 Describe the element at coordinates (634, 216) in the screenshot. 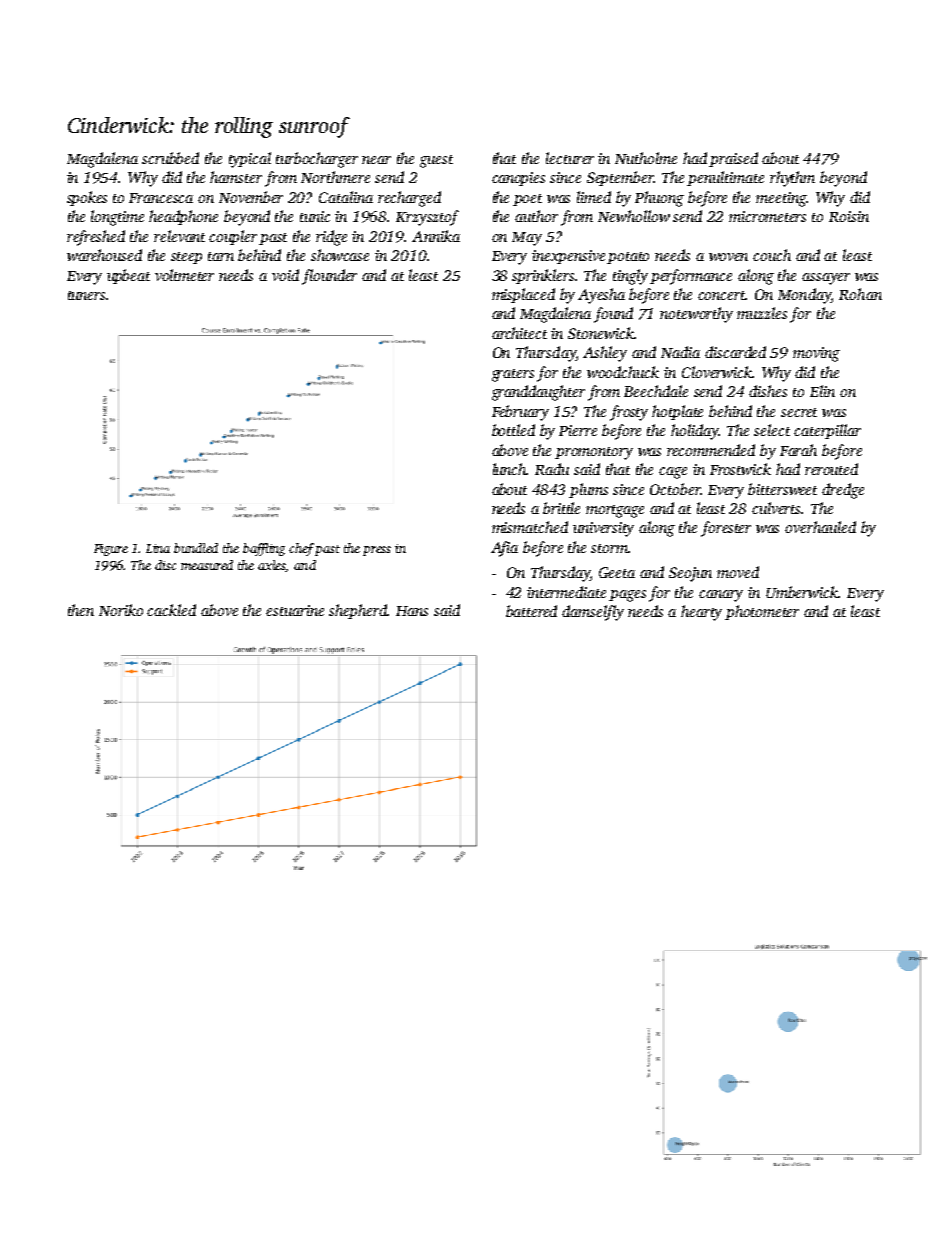

I see `Newhollow` at that location.
